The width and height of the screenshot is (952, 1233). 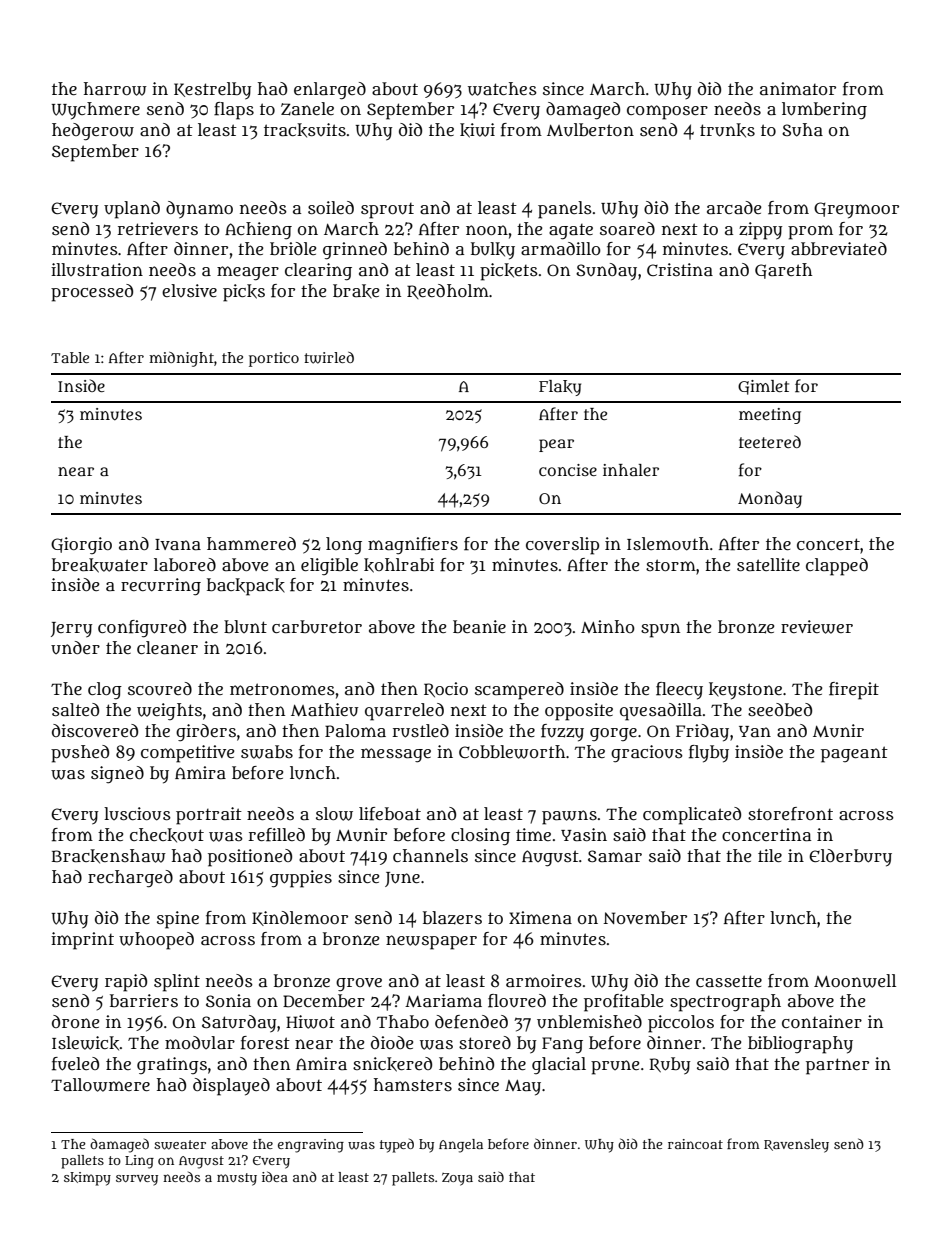 What do you see at coordinates (81, 545) in the screenshot?
I see `Giorgio` at bounding box center [81, 545].
